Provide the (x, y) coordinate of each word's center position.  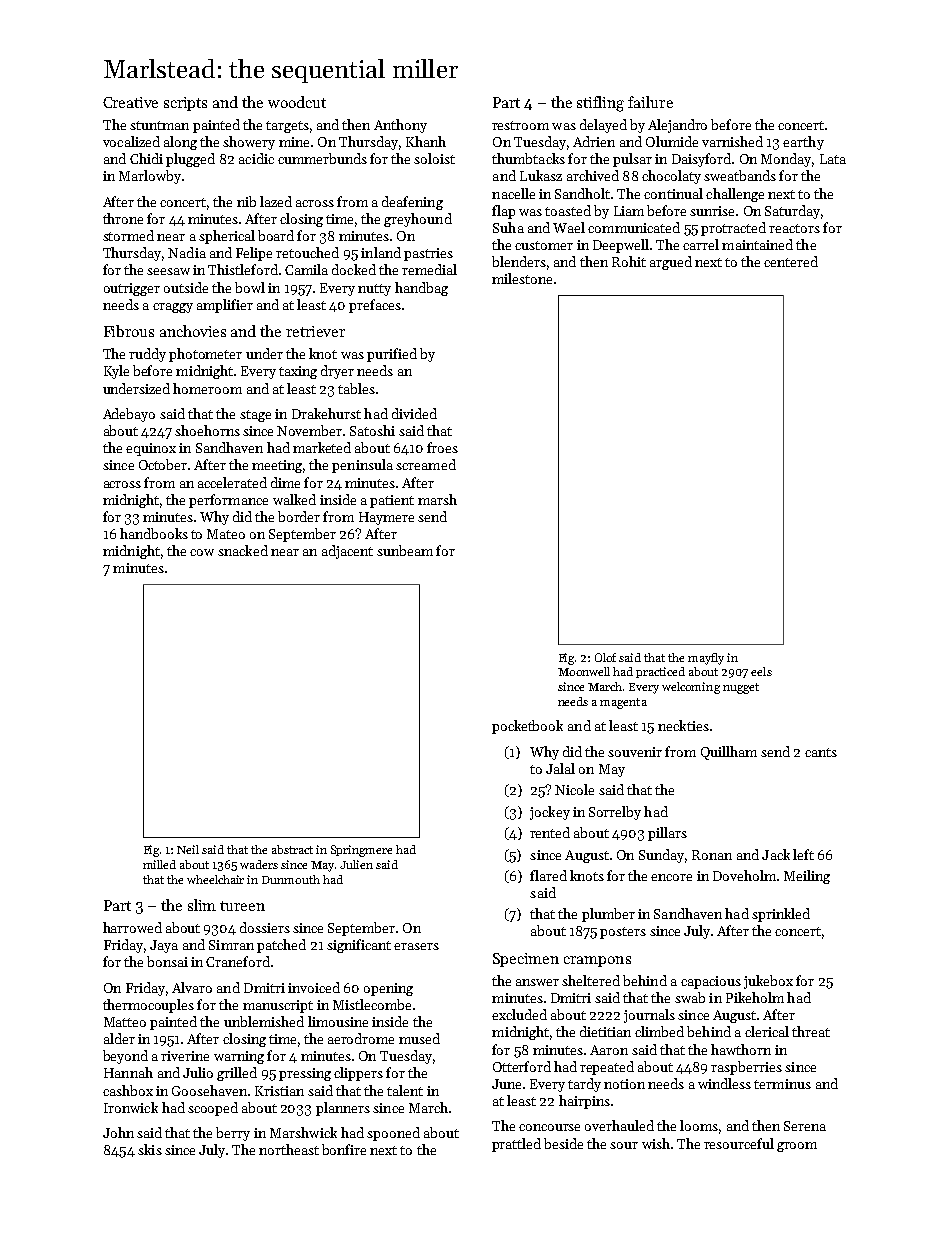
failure (650, 102)
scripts (185, 104)
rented (550, 832)
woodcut (297, 102)
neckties (683, 725)
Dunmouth (291, 879)
